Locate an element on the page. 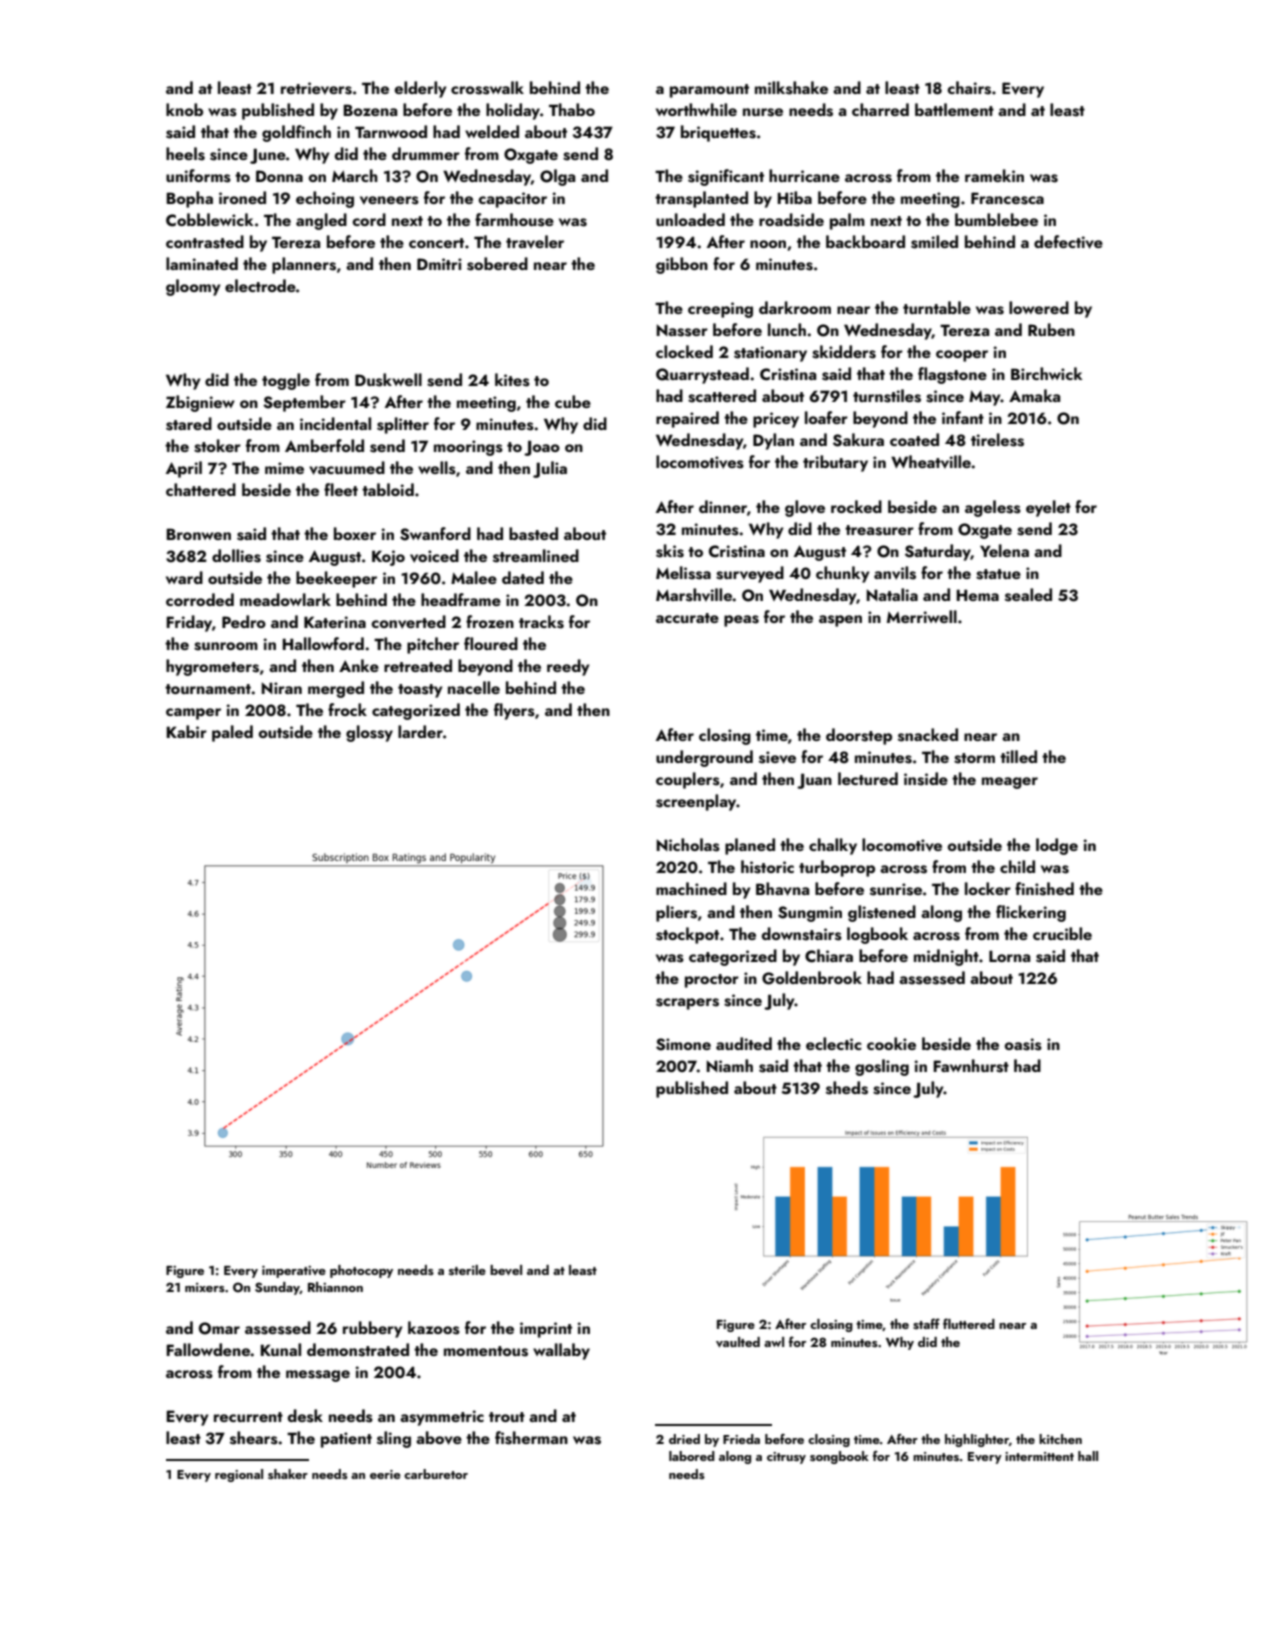 This document has width=1270, height=1643. flyers is located at coordinates (514, 711).
